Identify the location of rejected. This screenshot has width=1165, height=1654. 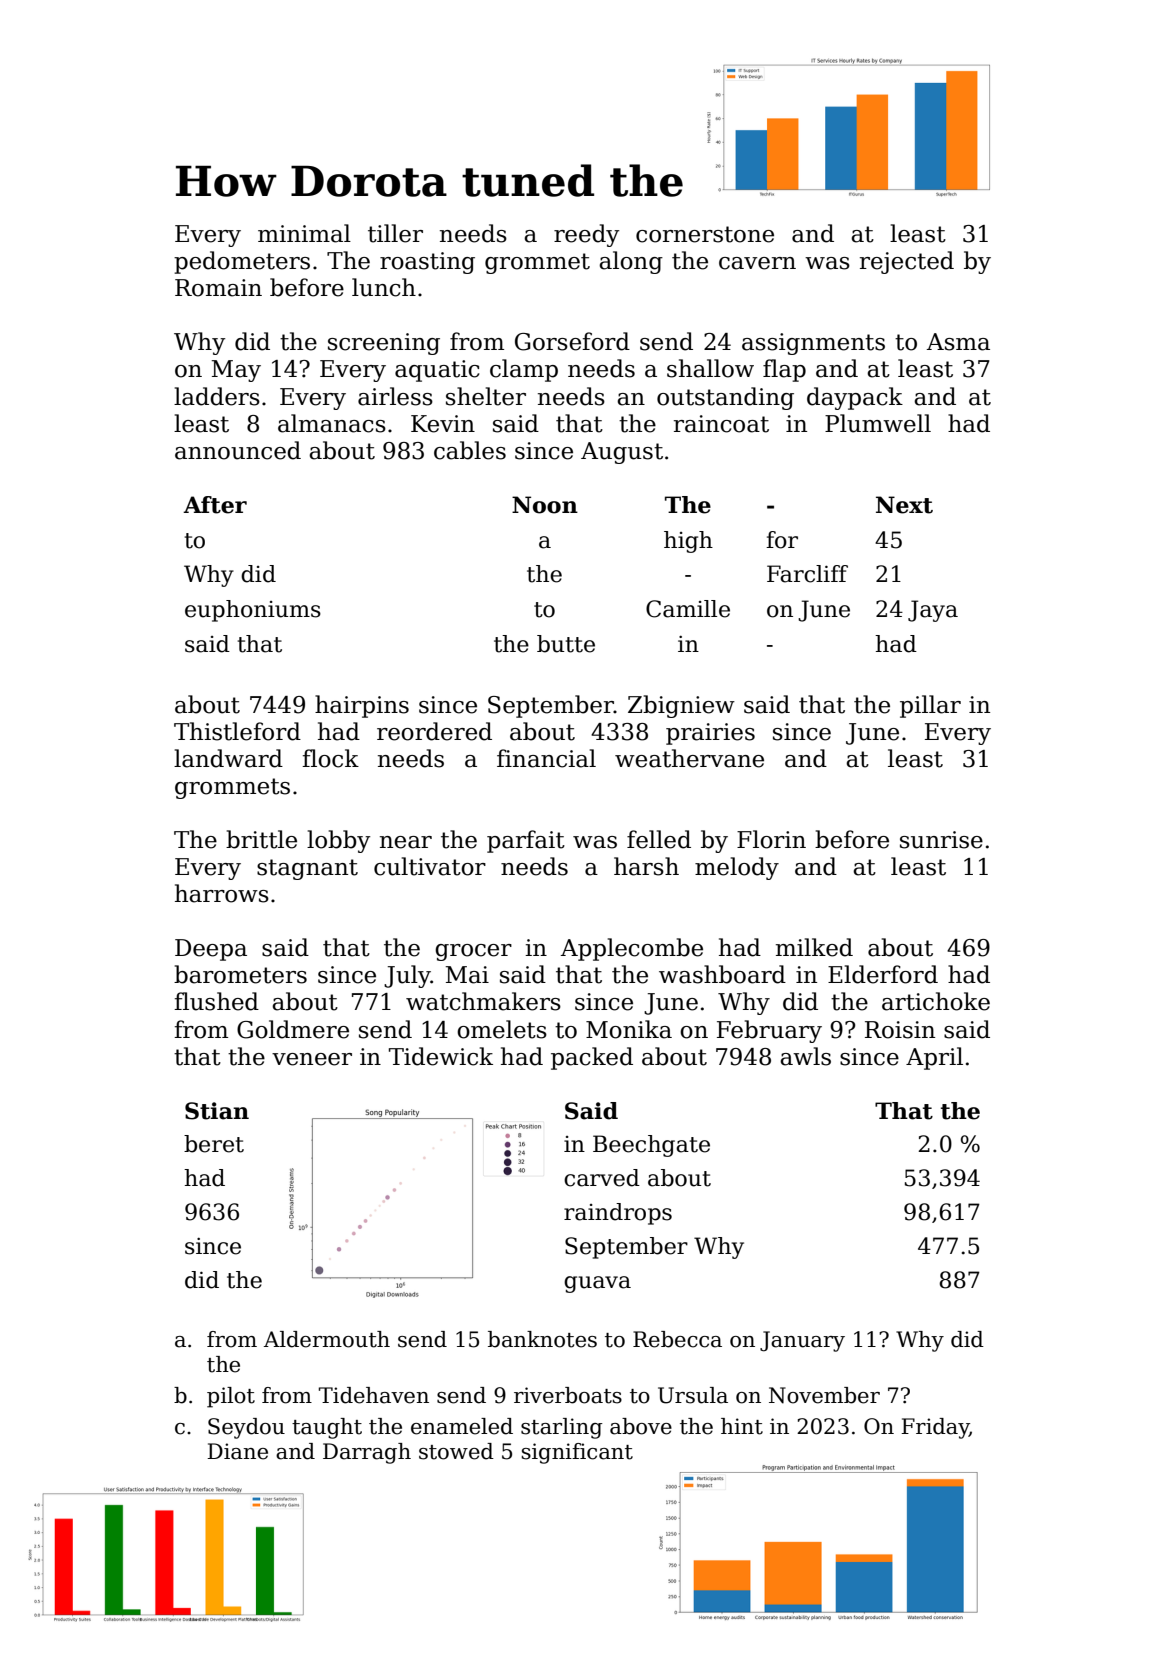
(907, 262).
